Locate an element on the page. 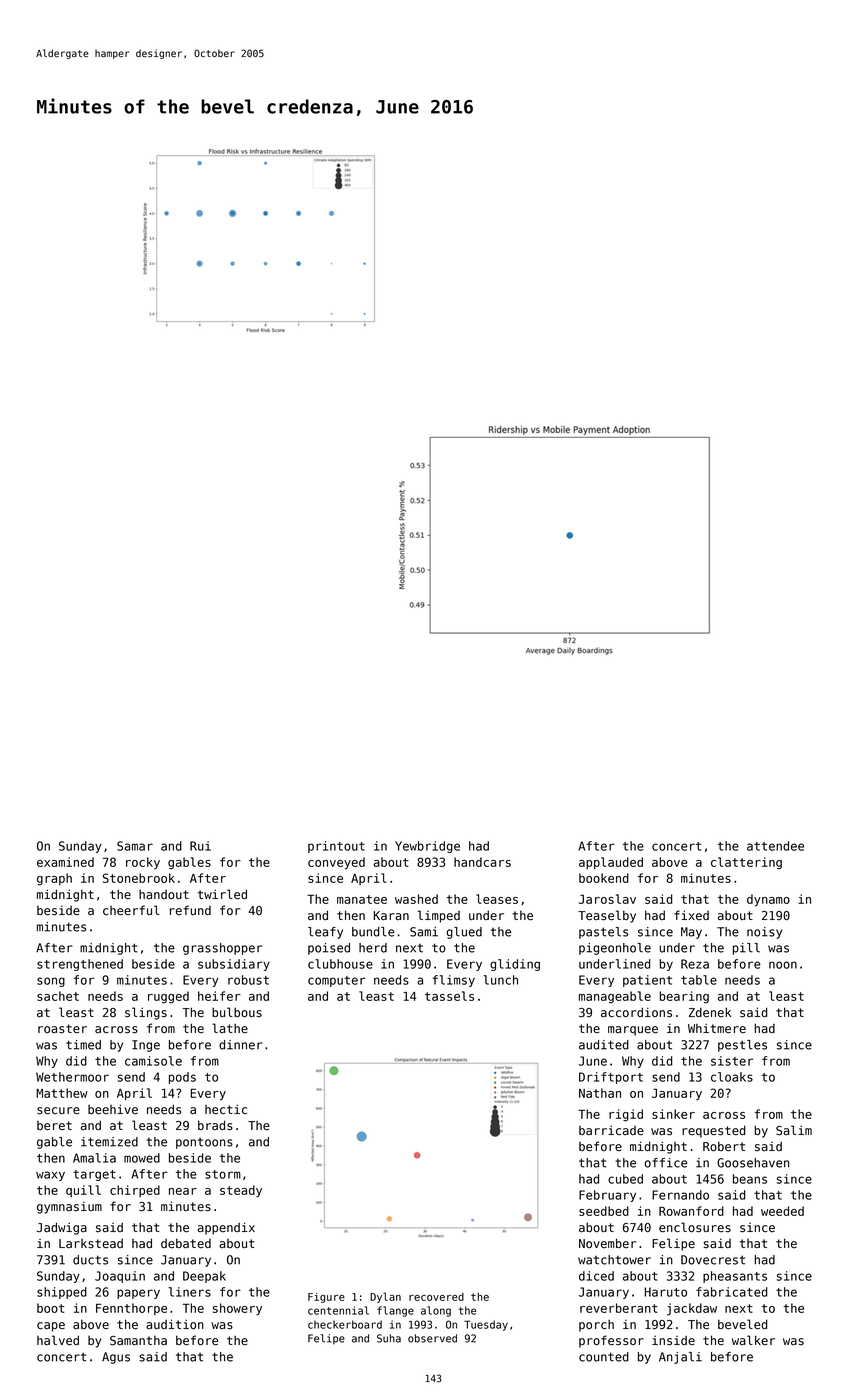 Image resolution: width=849 pixels, height=1400 pixels. Agus is located at coordinates (116, 1358).
